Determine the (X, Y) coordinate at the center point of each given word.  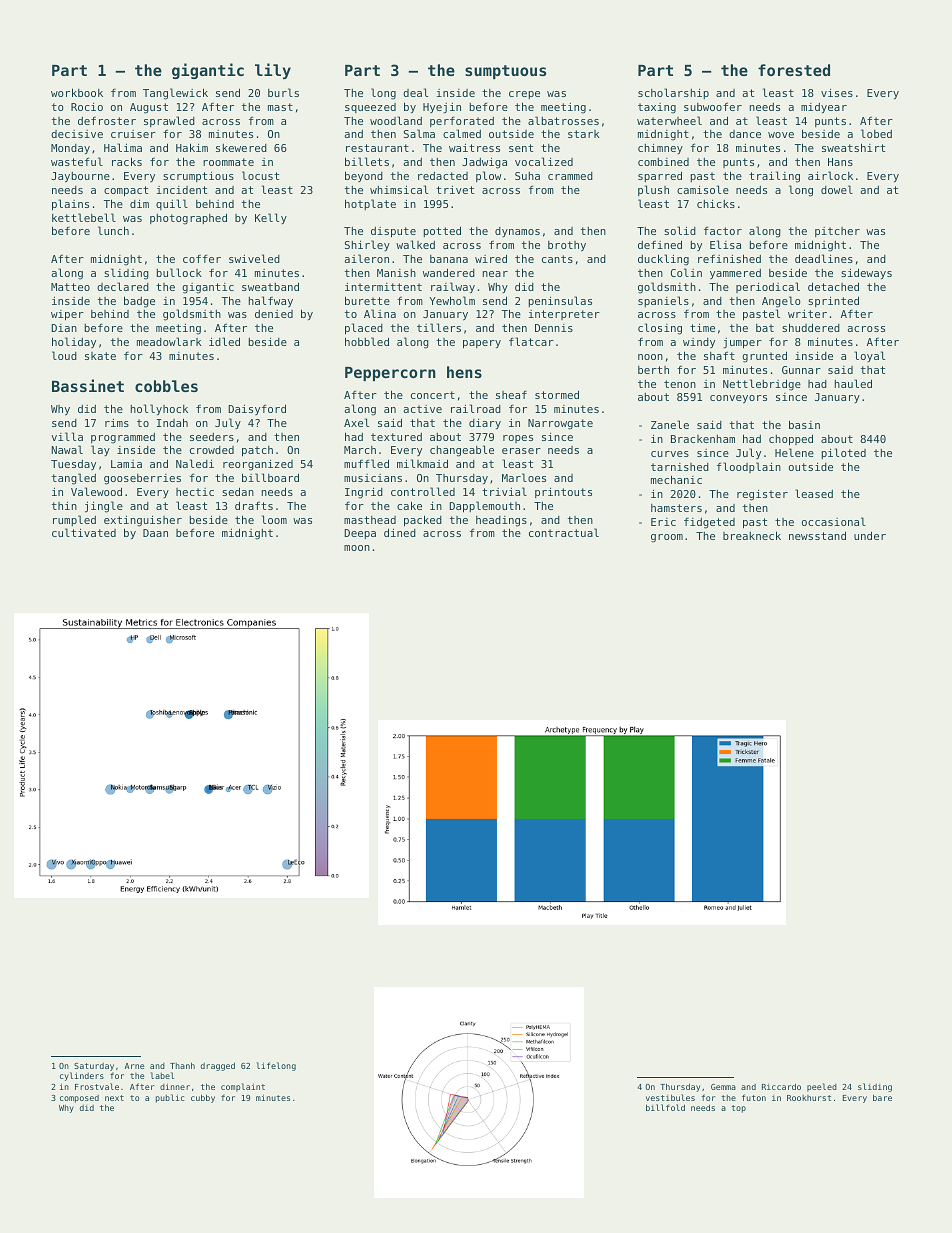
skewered (241, 148)
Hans (840, 162)
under (870, 535)
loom (274, 519)
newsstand (817, 535)
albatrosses (563, 120)
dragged (218, 1066)
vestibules (670, 1097)
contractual (564, 532)
